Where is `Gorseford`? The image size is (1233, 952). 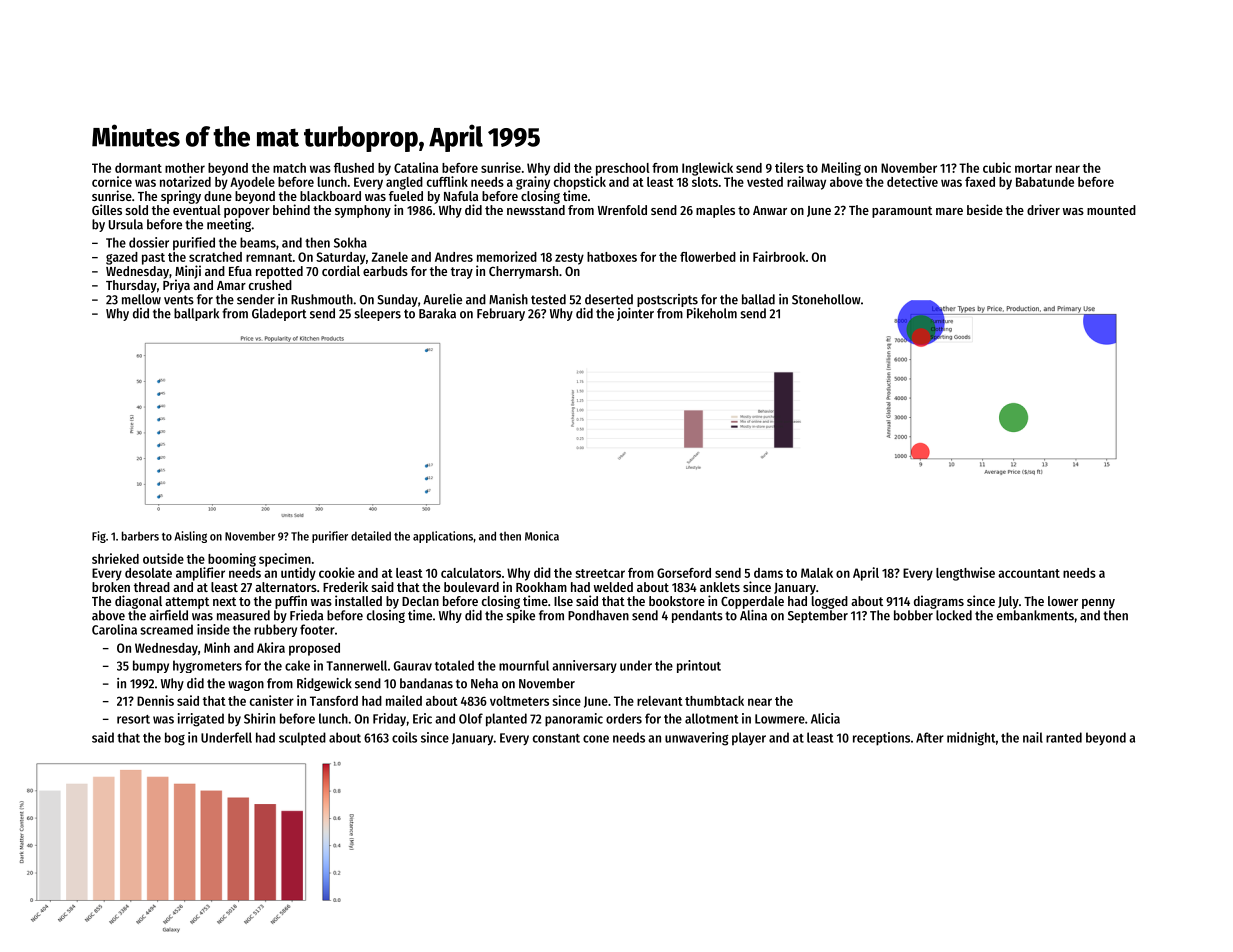 Gorseford is located at coordinates (684, 573).
